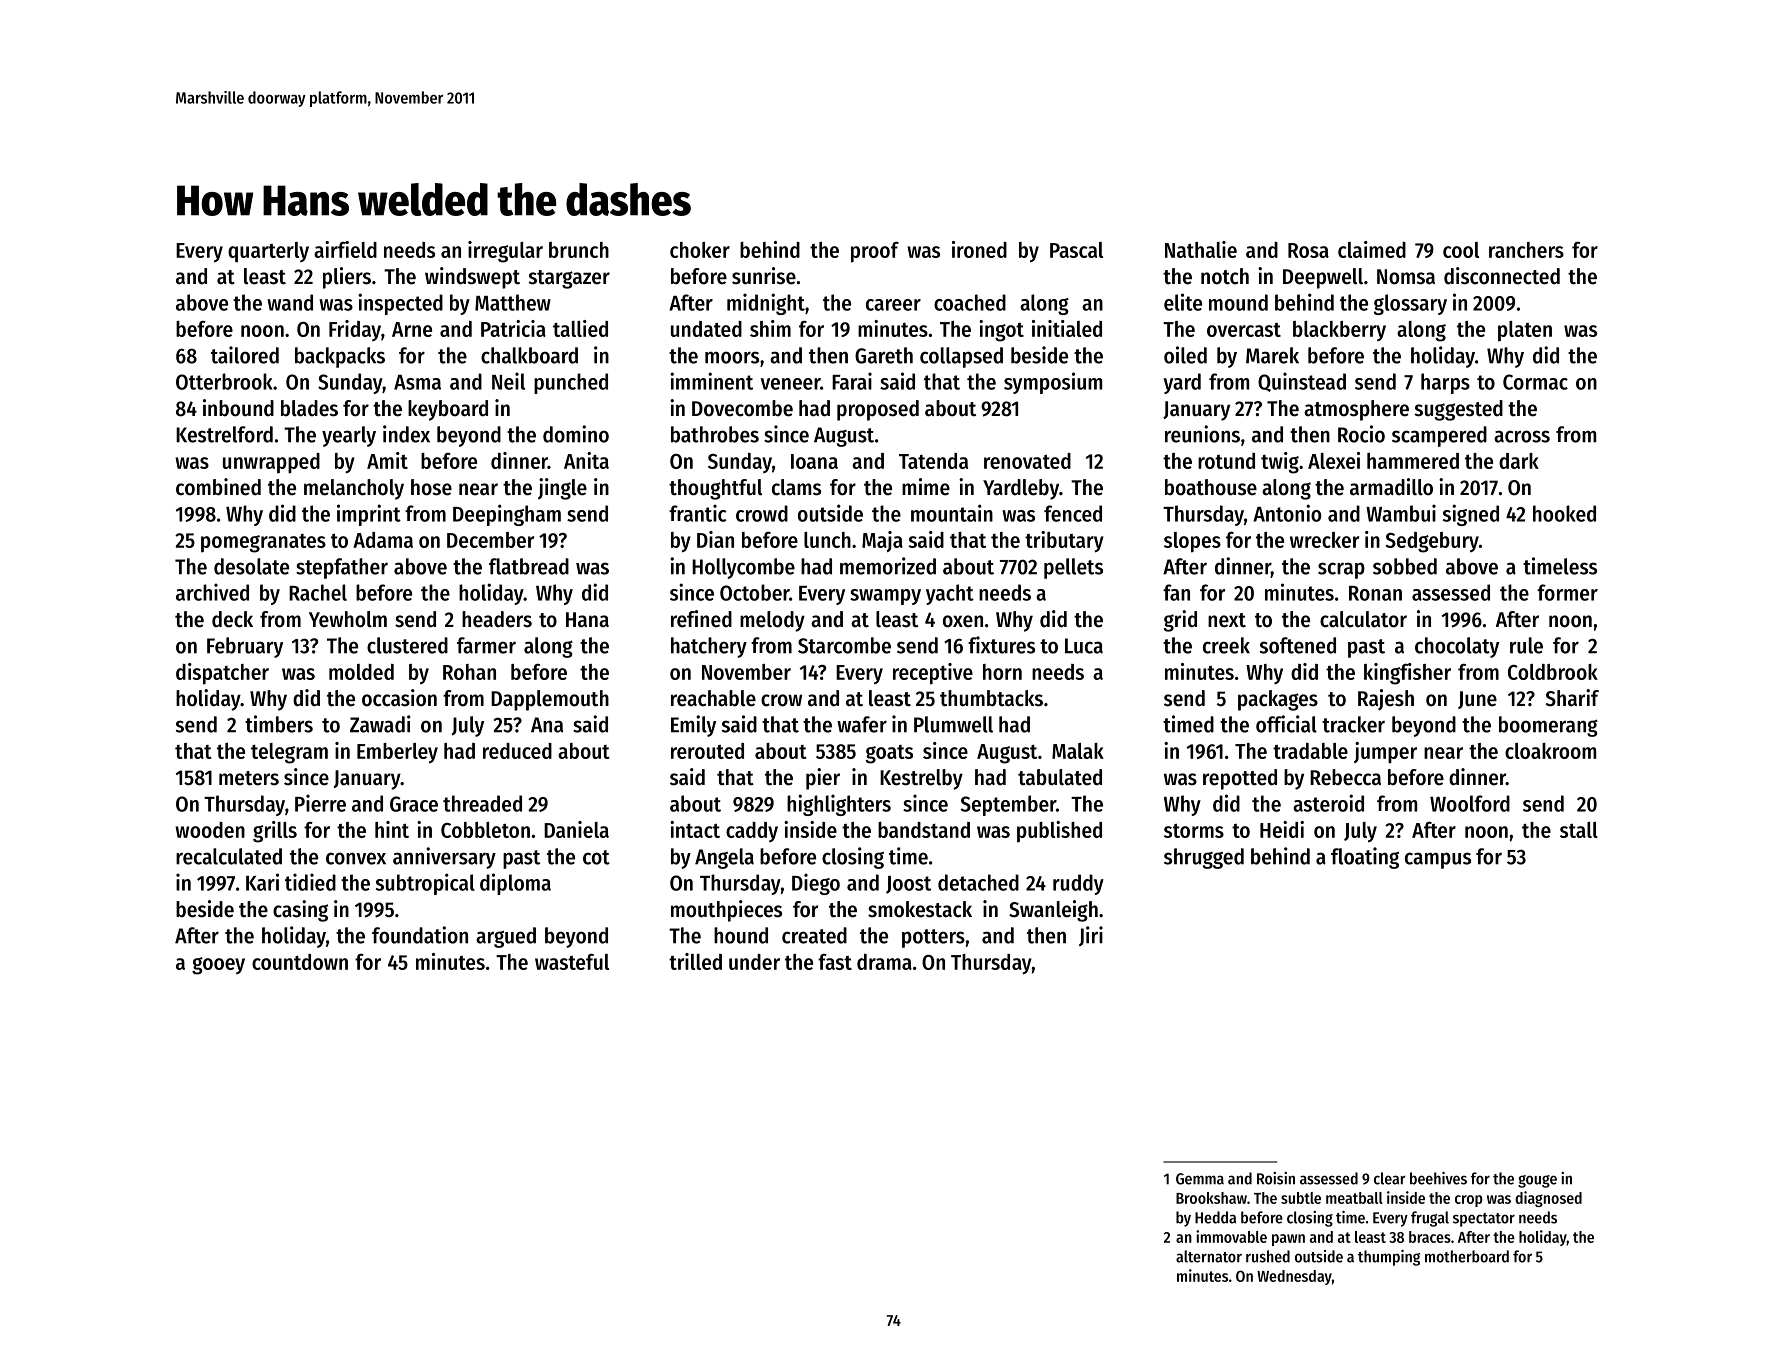  What do you see at coordinates (218, 487) in the screenshot?
I see `combined` at bounding box center [218, 487].
